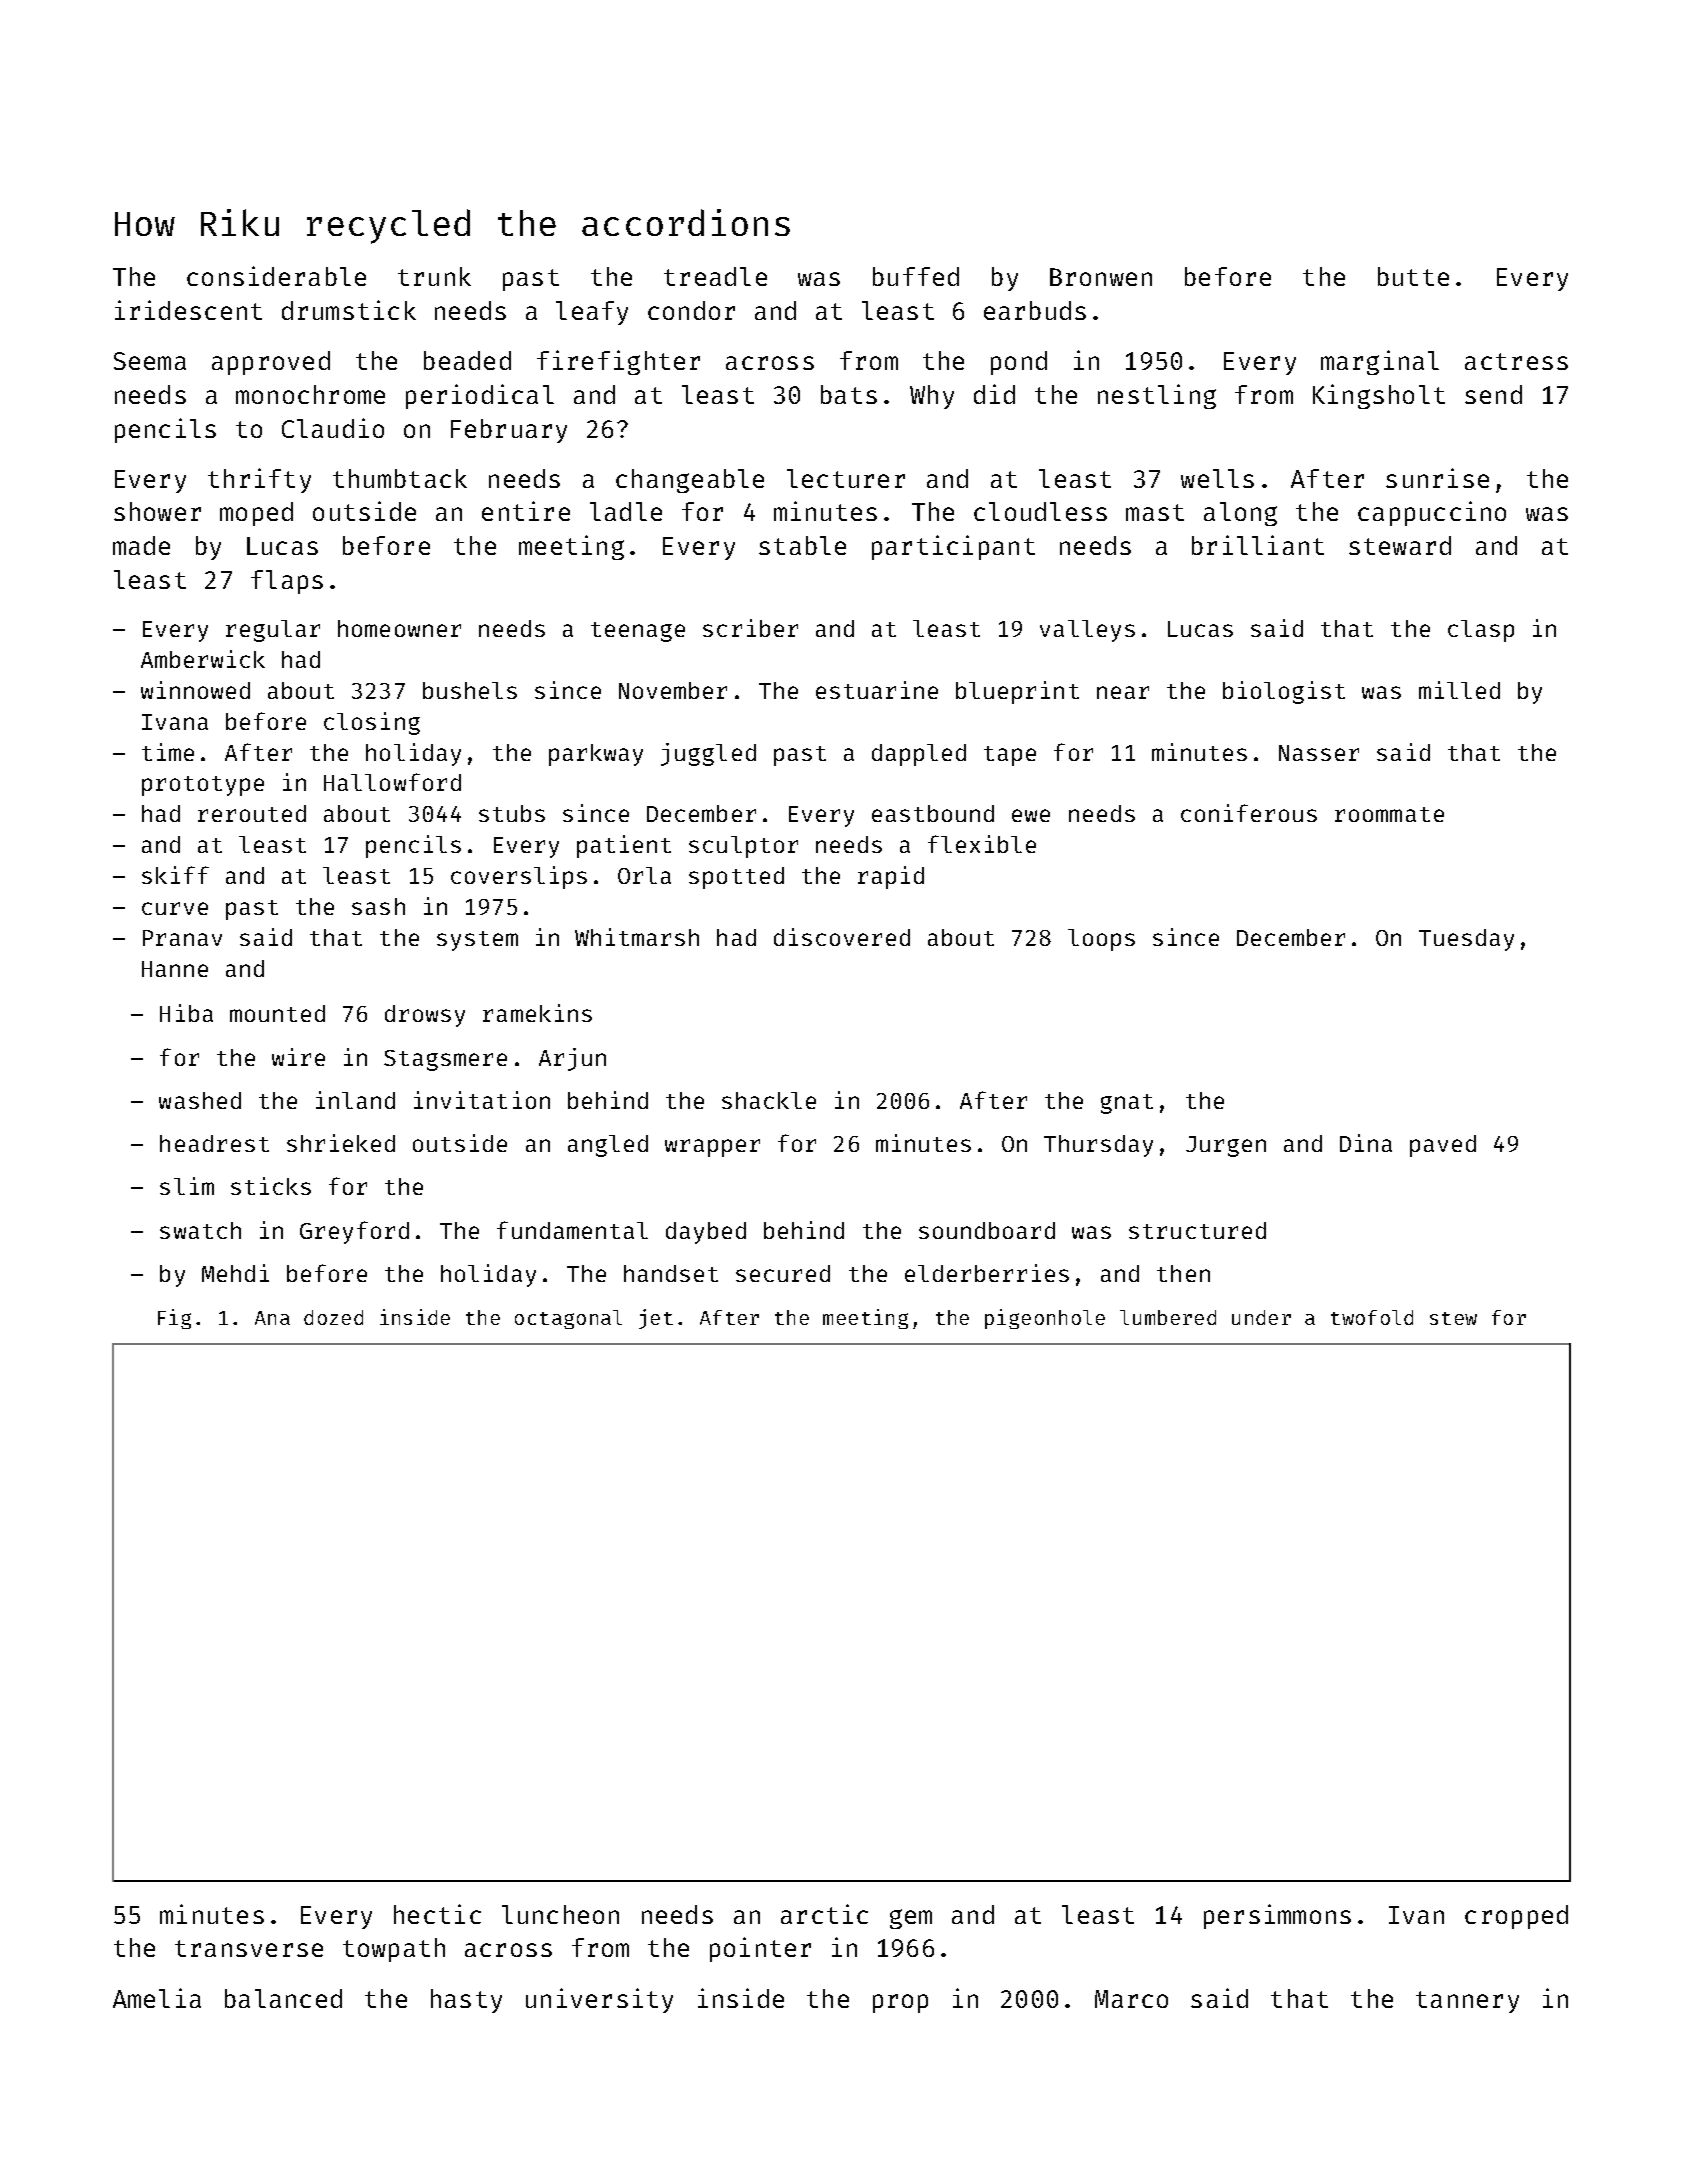  Describe the element at coordinates (157, 1998) in the screenshot. I see `Amelia` at that location.
